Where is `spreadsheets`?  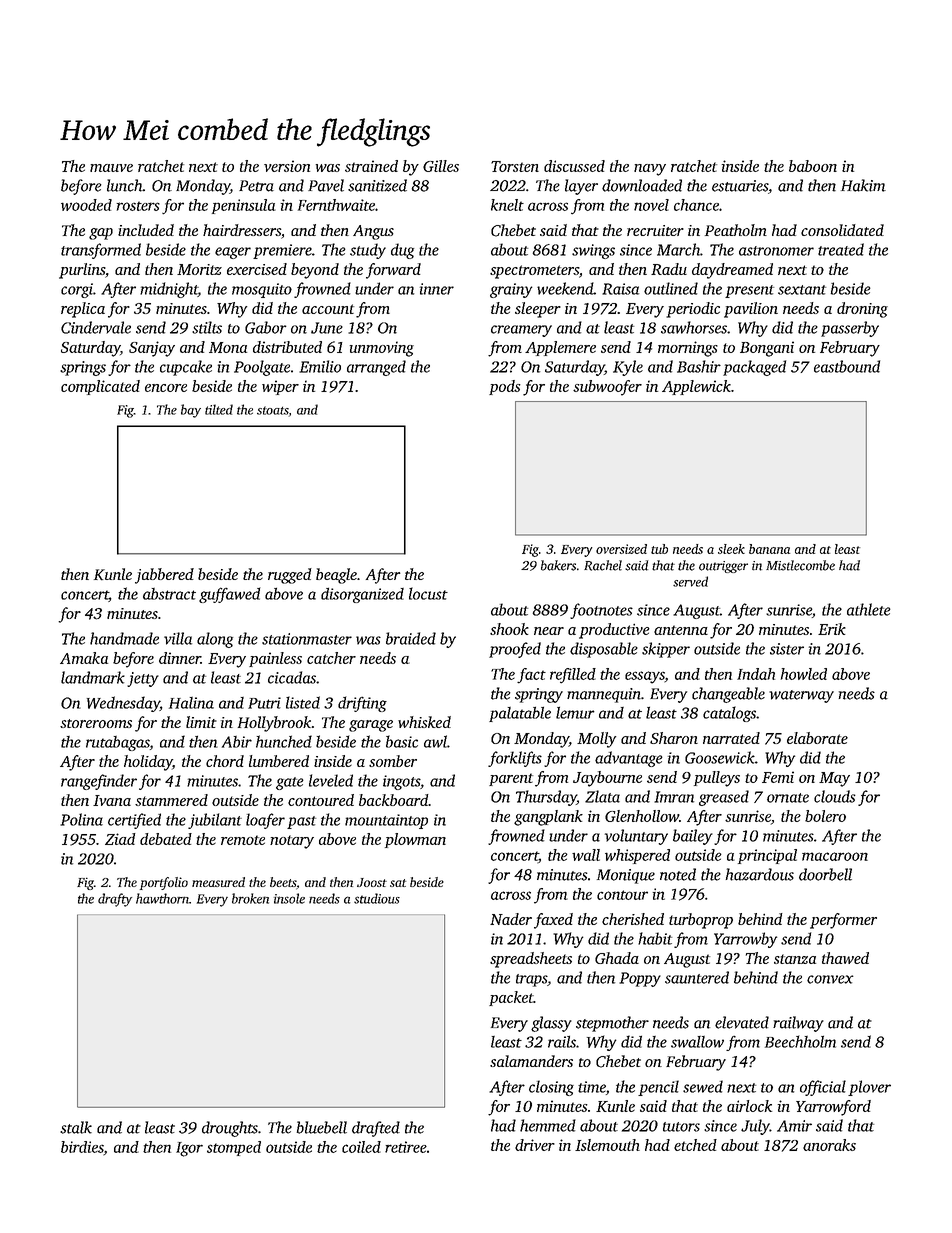 spreadsheets is located at coordinates (531, 960).
